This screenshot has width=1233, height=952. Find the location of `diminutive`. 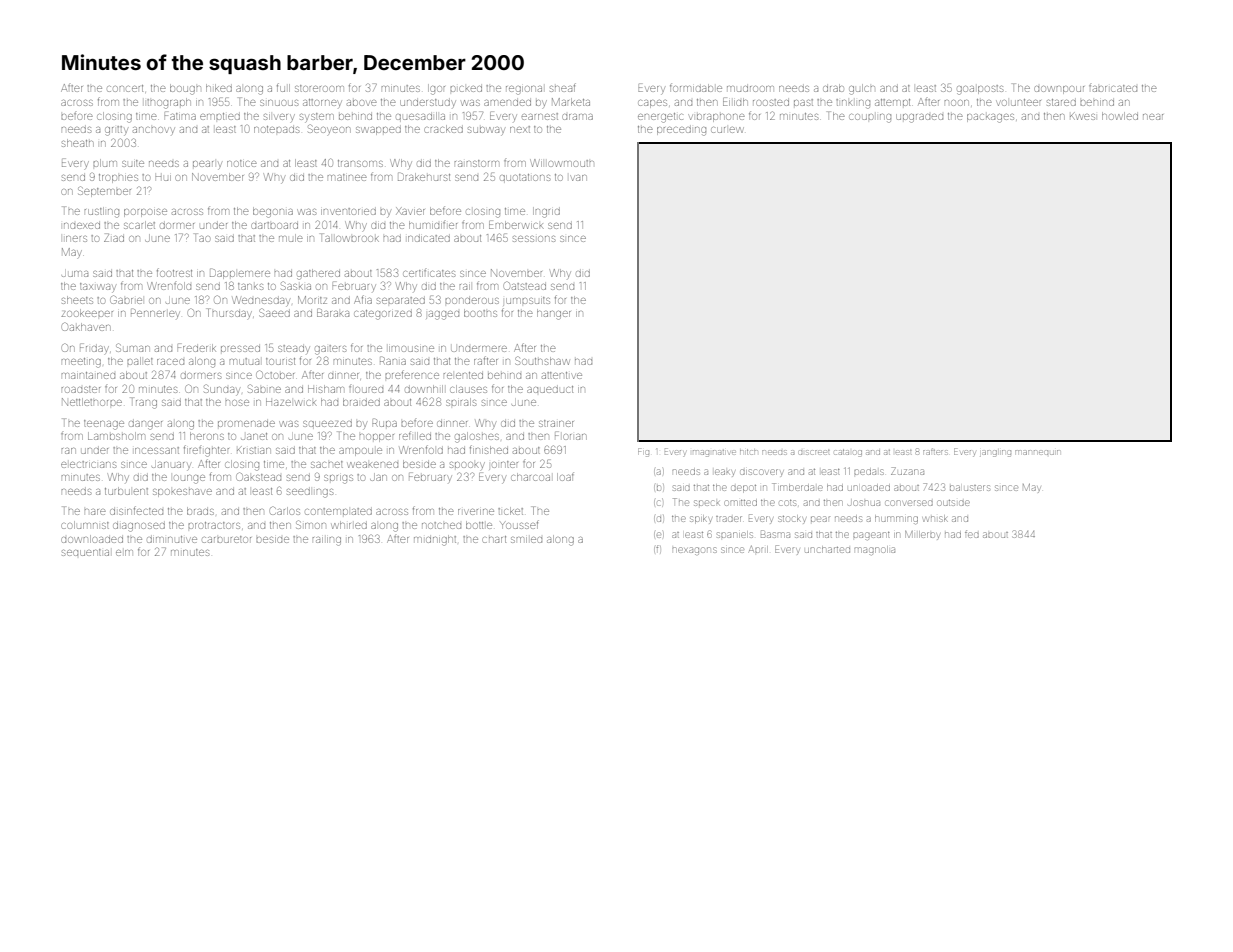

diminutive is located at coordinates (172, 539).
